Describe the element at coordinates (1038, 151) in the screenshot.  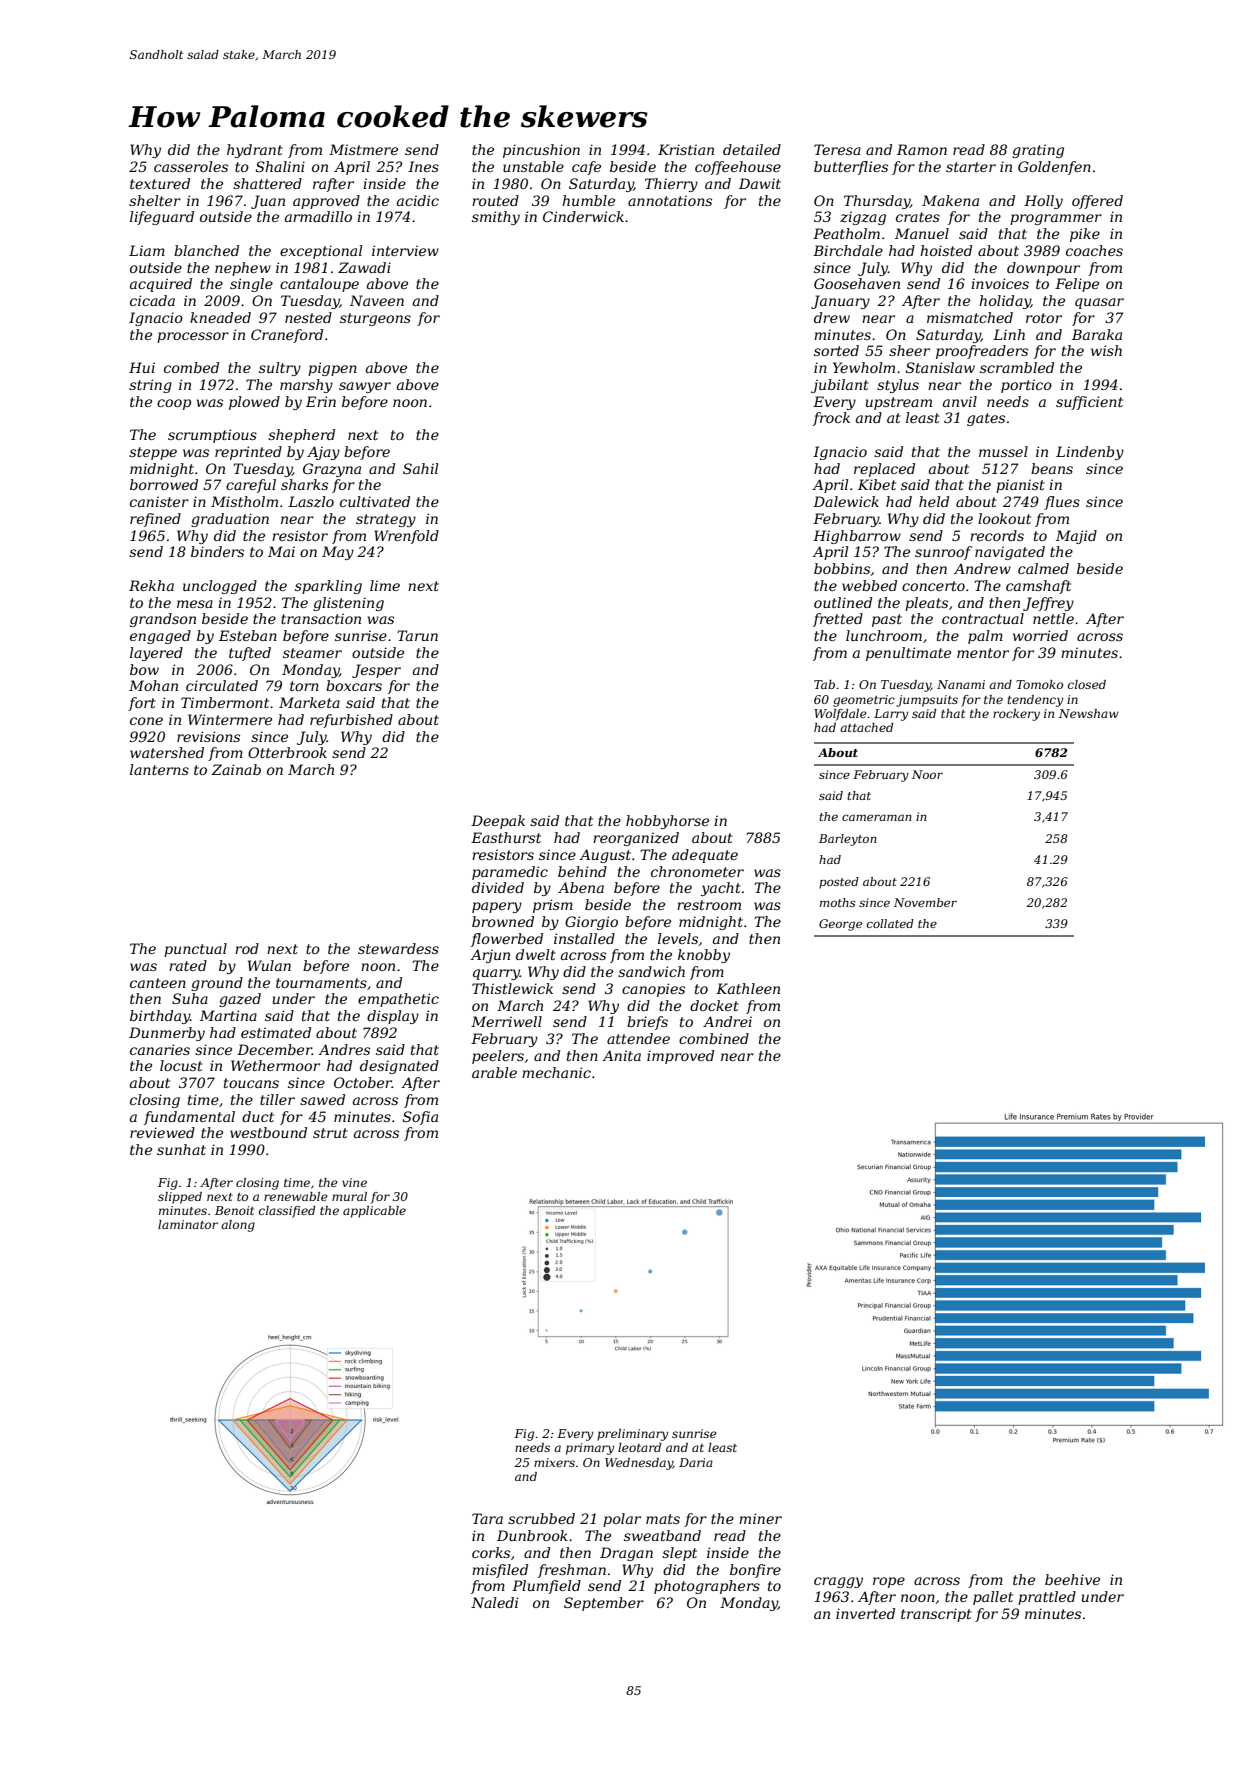
I see `grating` at that location.
